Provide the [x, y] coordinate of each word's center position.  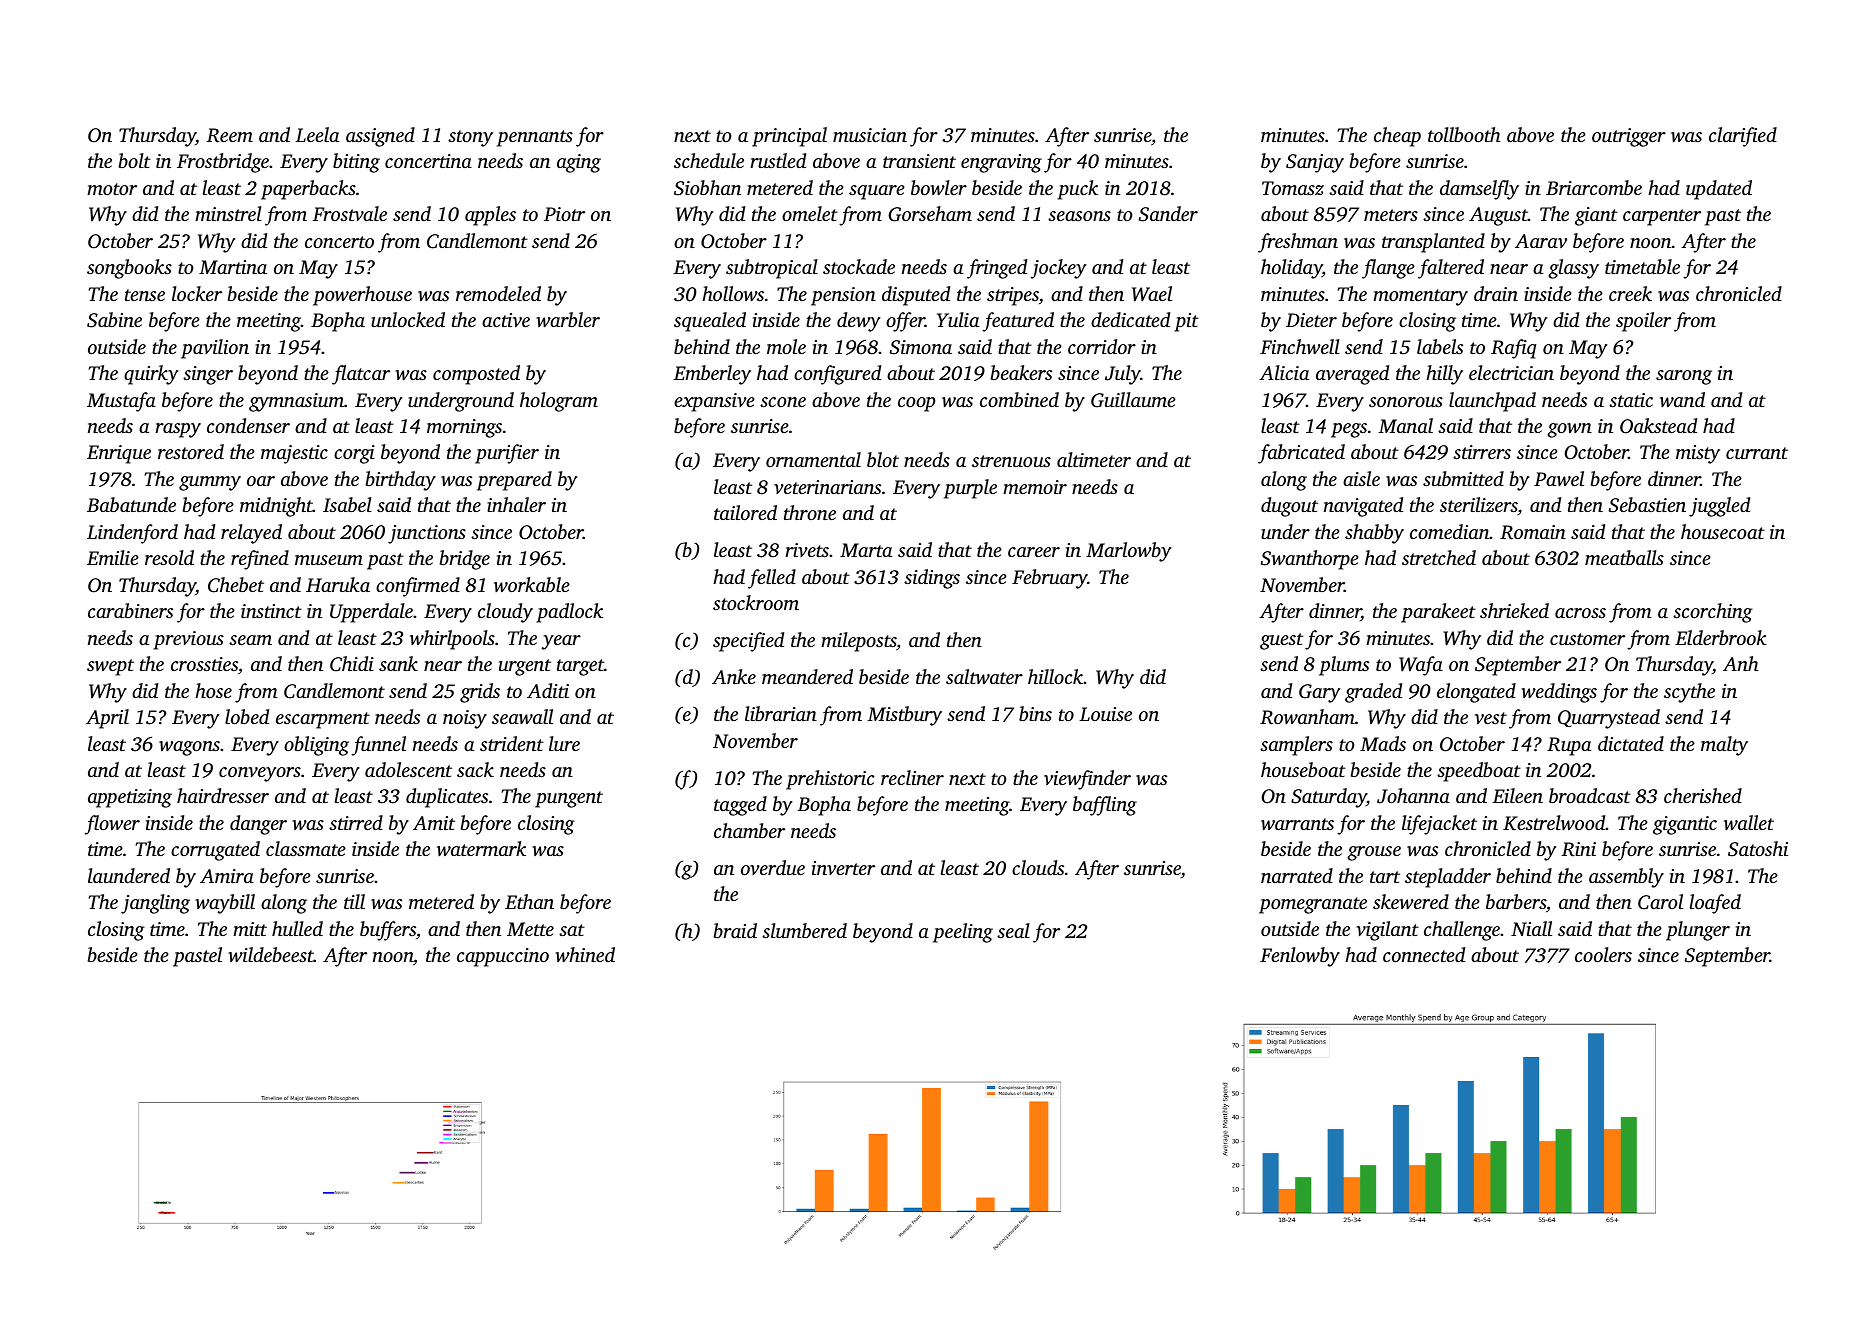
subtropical [772, 269]
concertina [428, 161]
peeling [963, 933]
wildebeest [271, 955]
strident [512, 743]
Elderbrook [1721, 637]
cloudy [505, 613]
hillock [1055, 676]
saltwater [984, 676]
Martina [233, 267]
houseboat [1303, 769]
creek [1630, 293]
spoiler [1643, 322]
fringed [997, 269]
